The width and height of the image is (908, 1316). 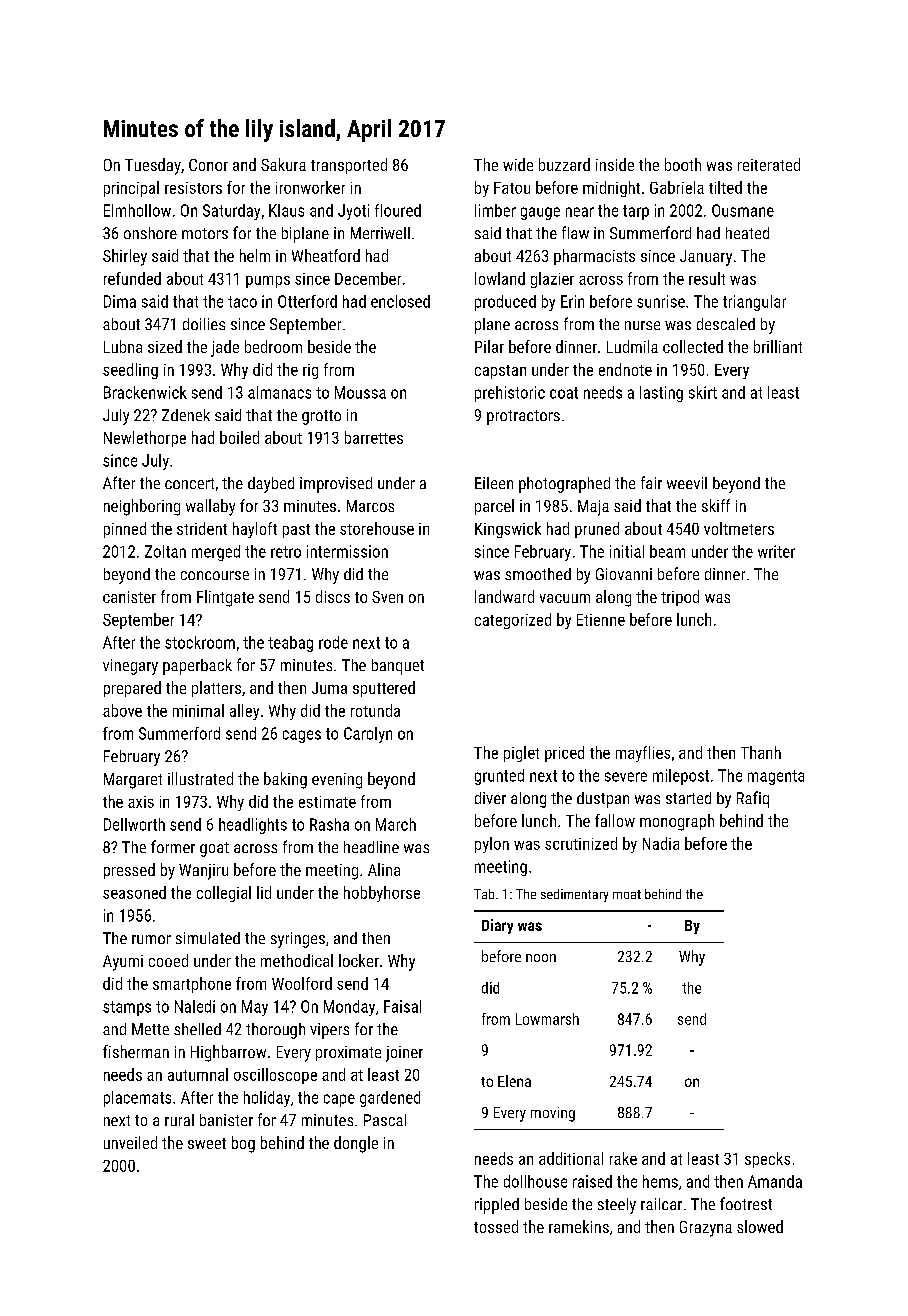 What do you see at coordinates (496, 1226) in the image?
I see `tossed` at bounding box center [496, 1226].
